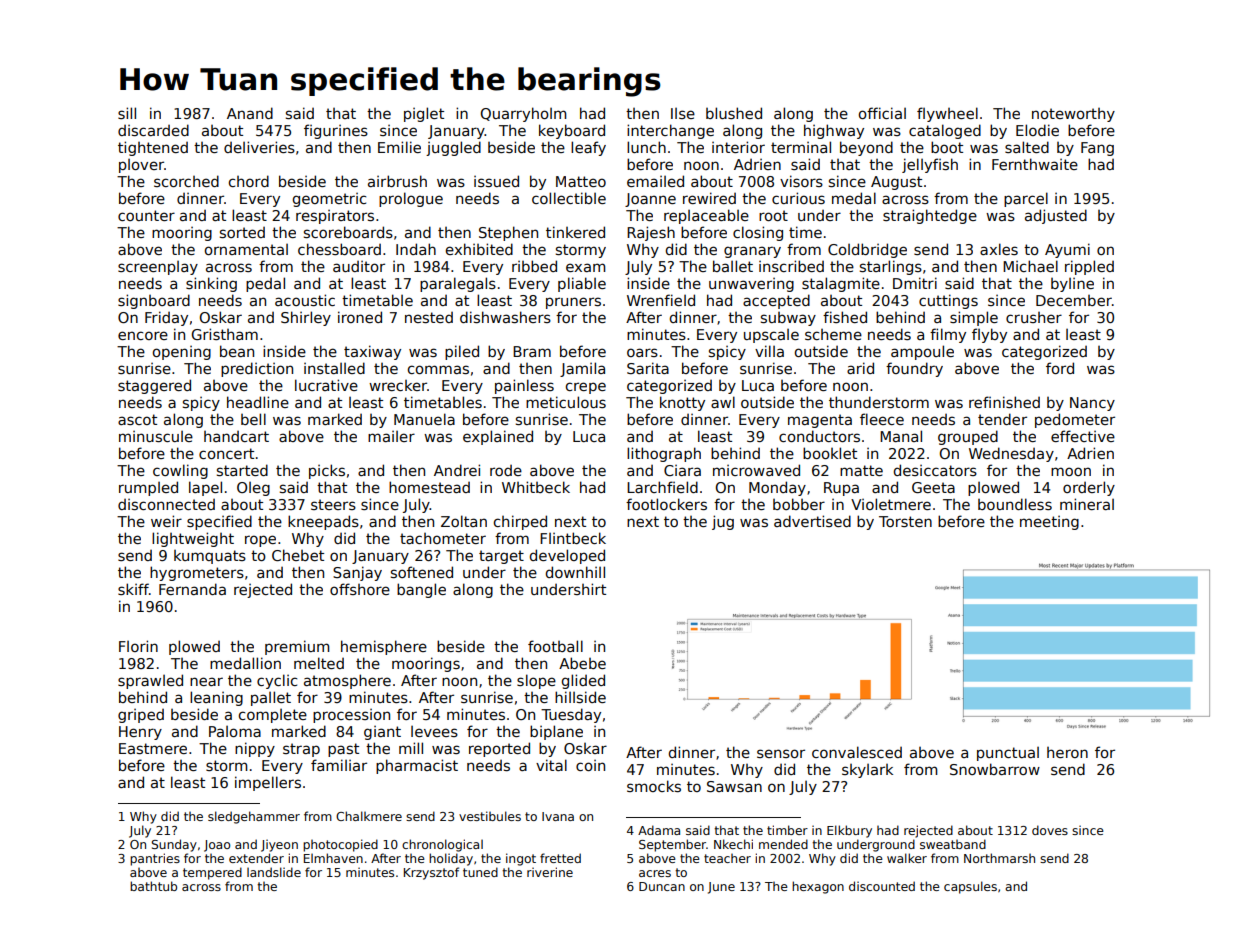  I want to click on bell, so click(253, 419).
